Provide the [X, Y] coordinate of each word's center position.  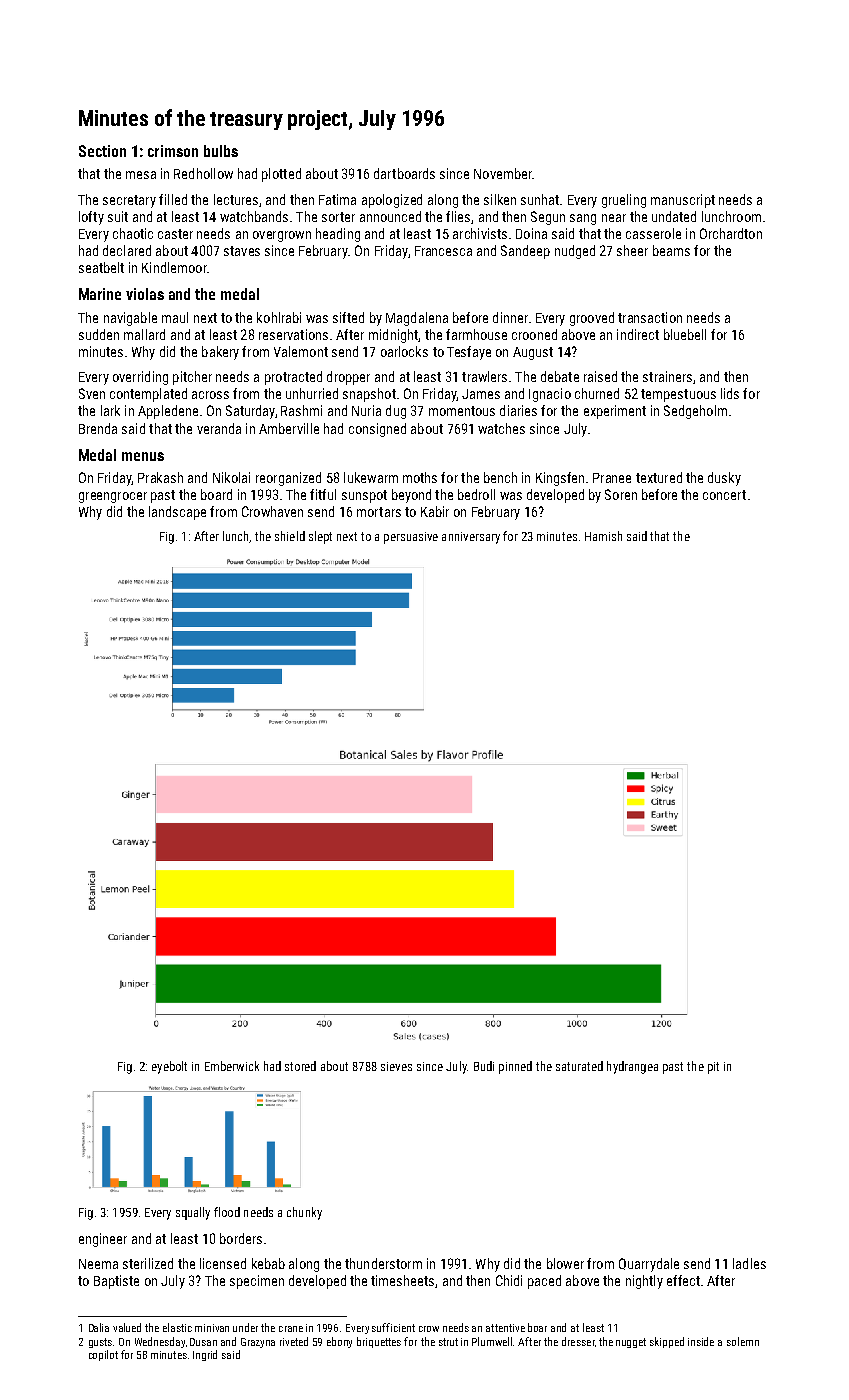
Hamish [603, 536]
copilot [103, 1355]
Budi [484, 1066]
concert [724, 495]
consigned [377, 430]
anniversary [471, 538]
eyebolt [169, 1067]
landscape [177, 513]
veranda [219, 428]
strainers [667, 376]
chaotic [133, 233]
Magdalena [417, 319]
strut [448, 1342]
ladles [749, 1263]
